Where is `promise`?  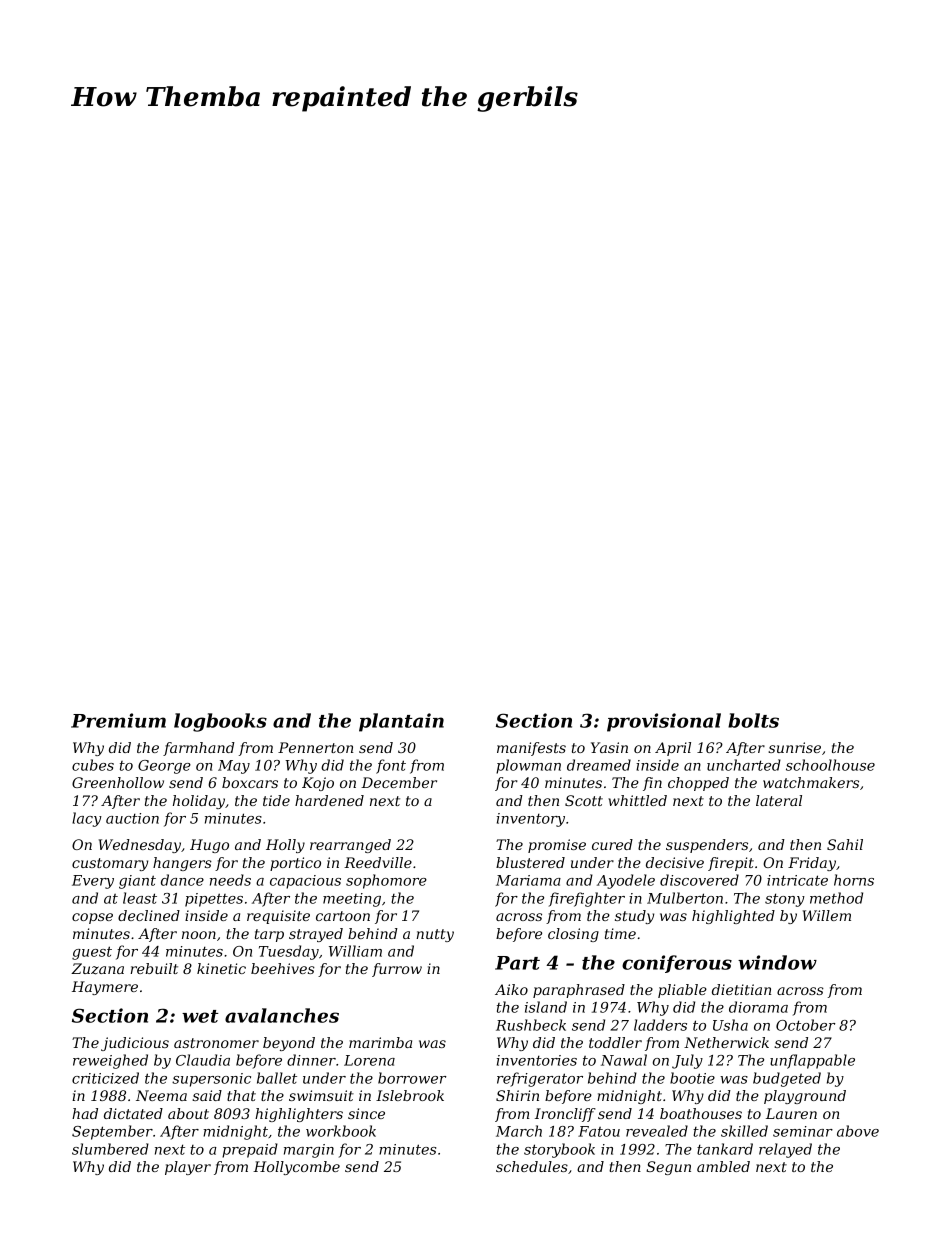
promise is located at coordinates (557, 846).
